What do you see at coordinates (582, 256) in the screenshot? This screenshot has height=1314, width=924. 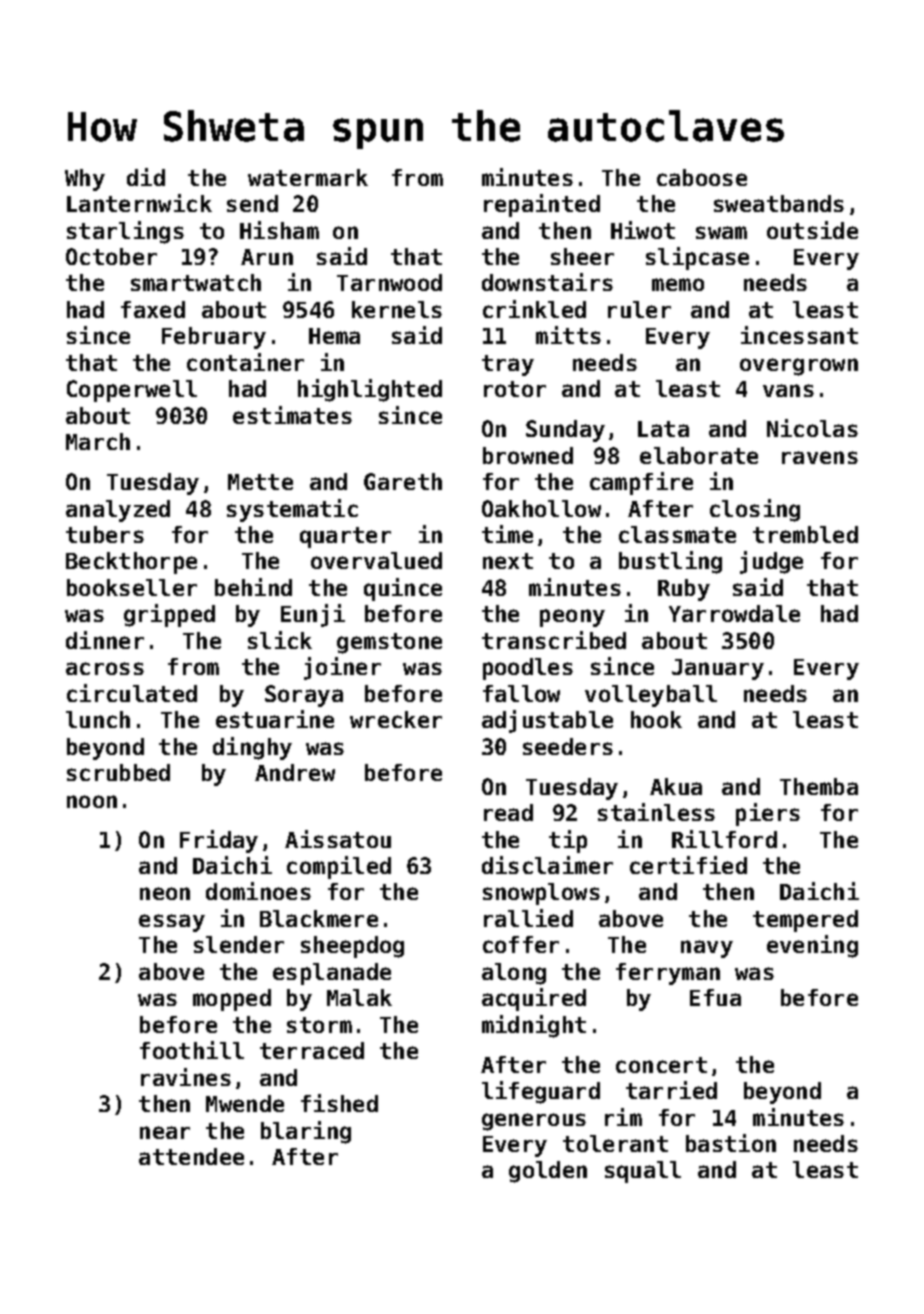 I see `sheer` at bounding box center [582, 256].
